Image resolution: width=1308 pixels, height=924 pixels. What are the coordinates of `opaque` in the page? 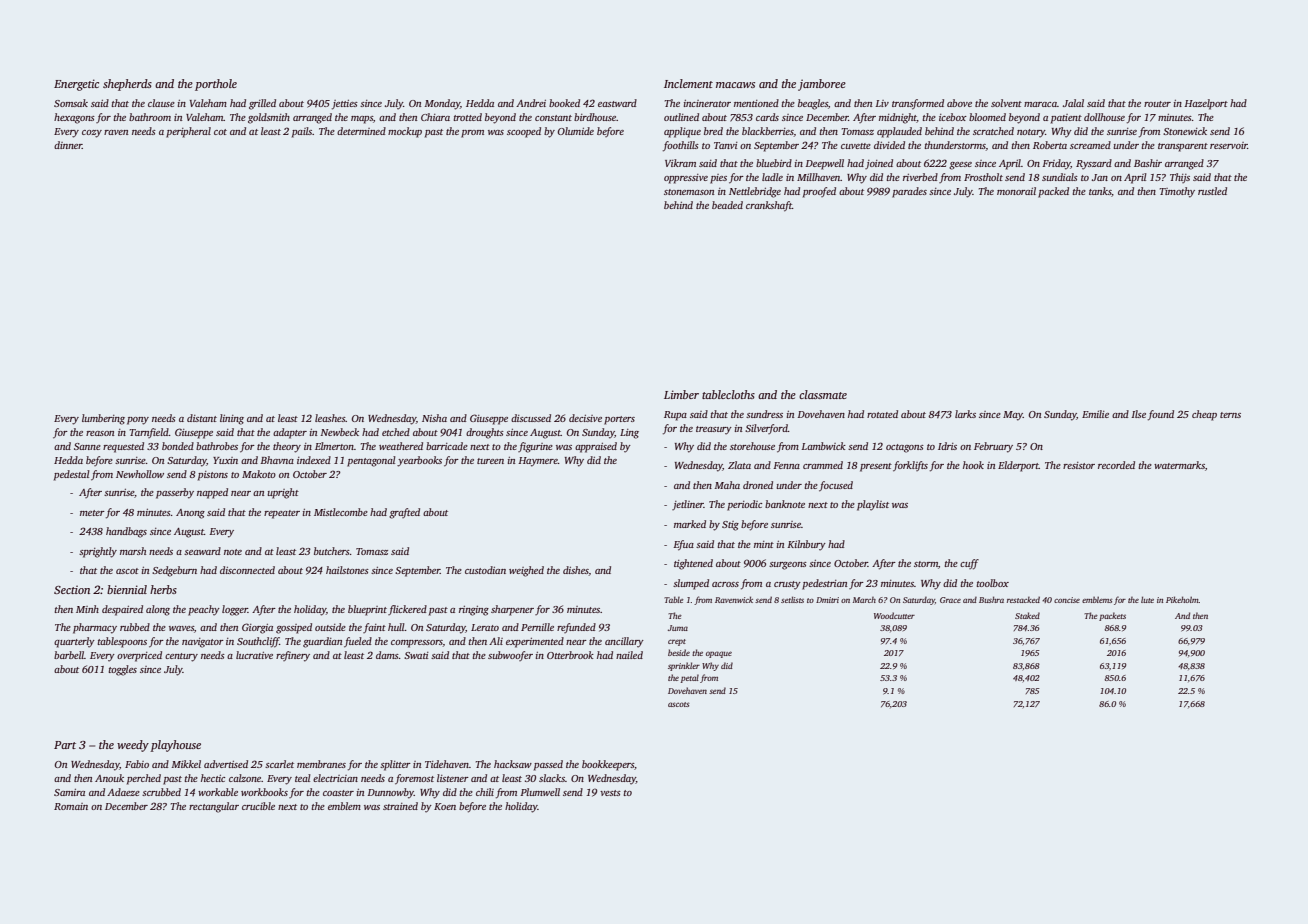 It's located at (719, 654).
